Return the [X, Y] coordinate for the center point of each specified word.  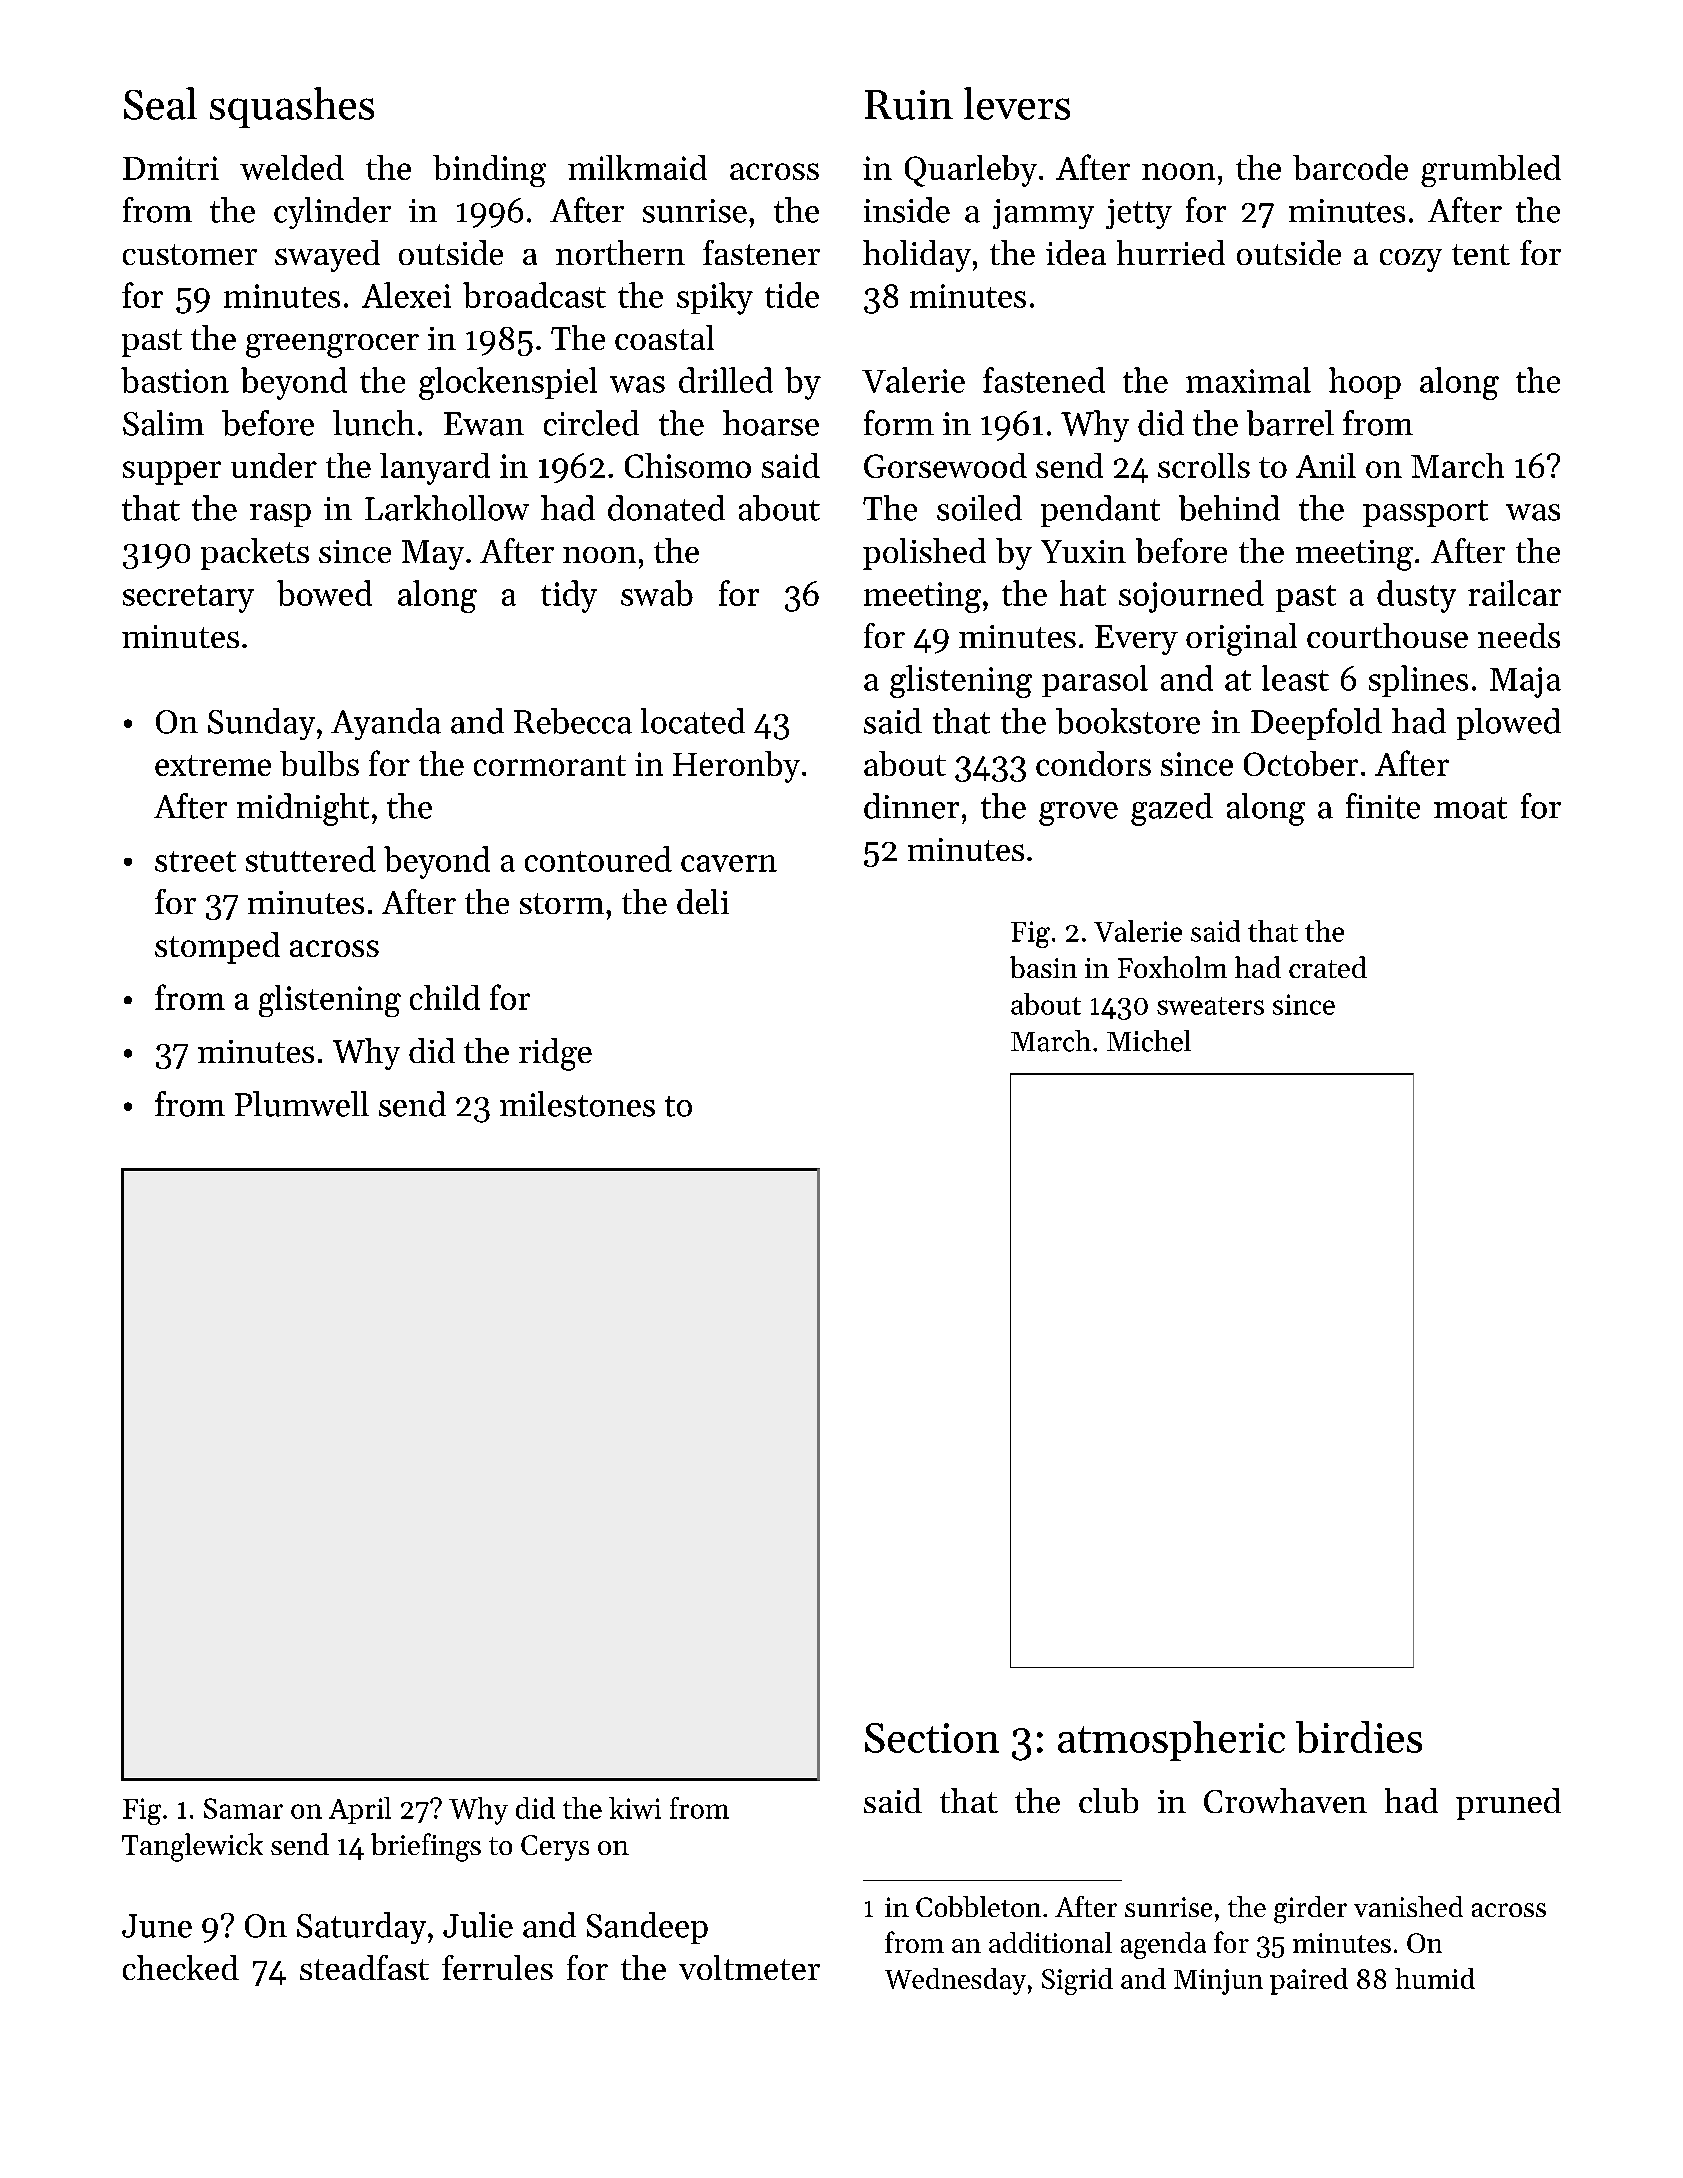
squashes [292, 107]
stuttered [311, 859]
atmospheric [1171, 1741]
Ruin [909, 105]
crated [1328, 967]
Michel [1149, 1041]
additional [1050, 1942]
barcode [1350, 167]
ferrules [497, 1967]
